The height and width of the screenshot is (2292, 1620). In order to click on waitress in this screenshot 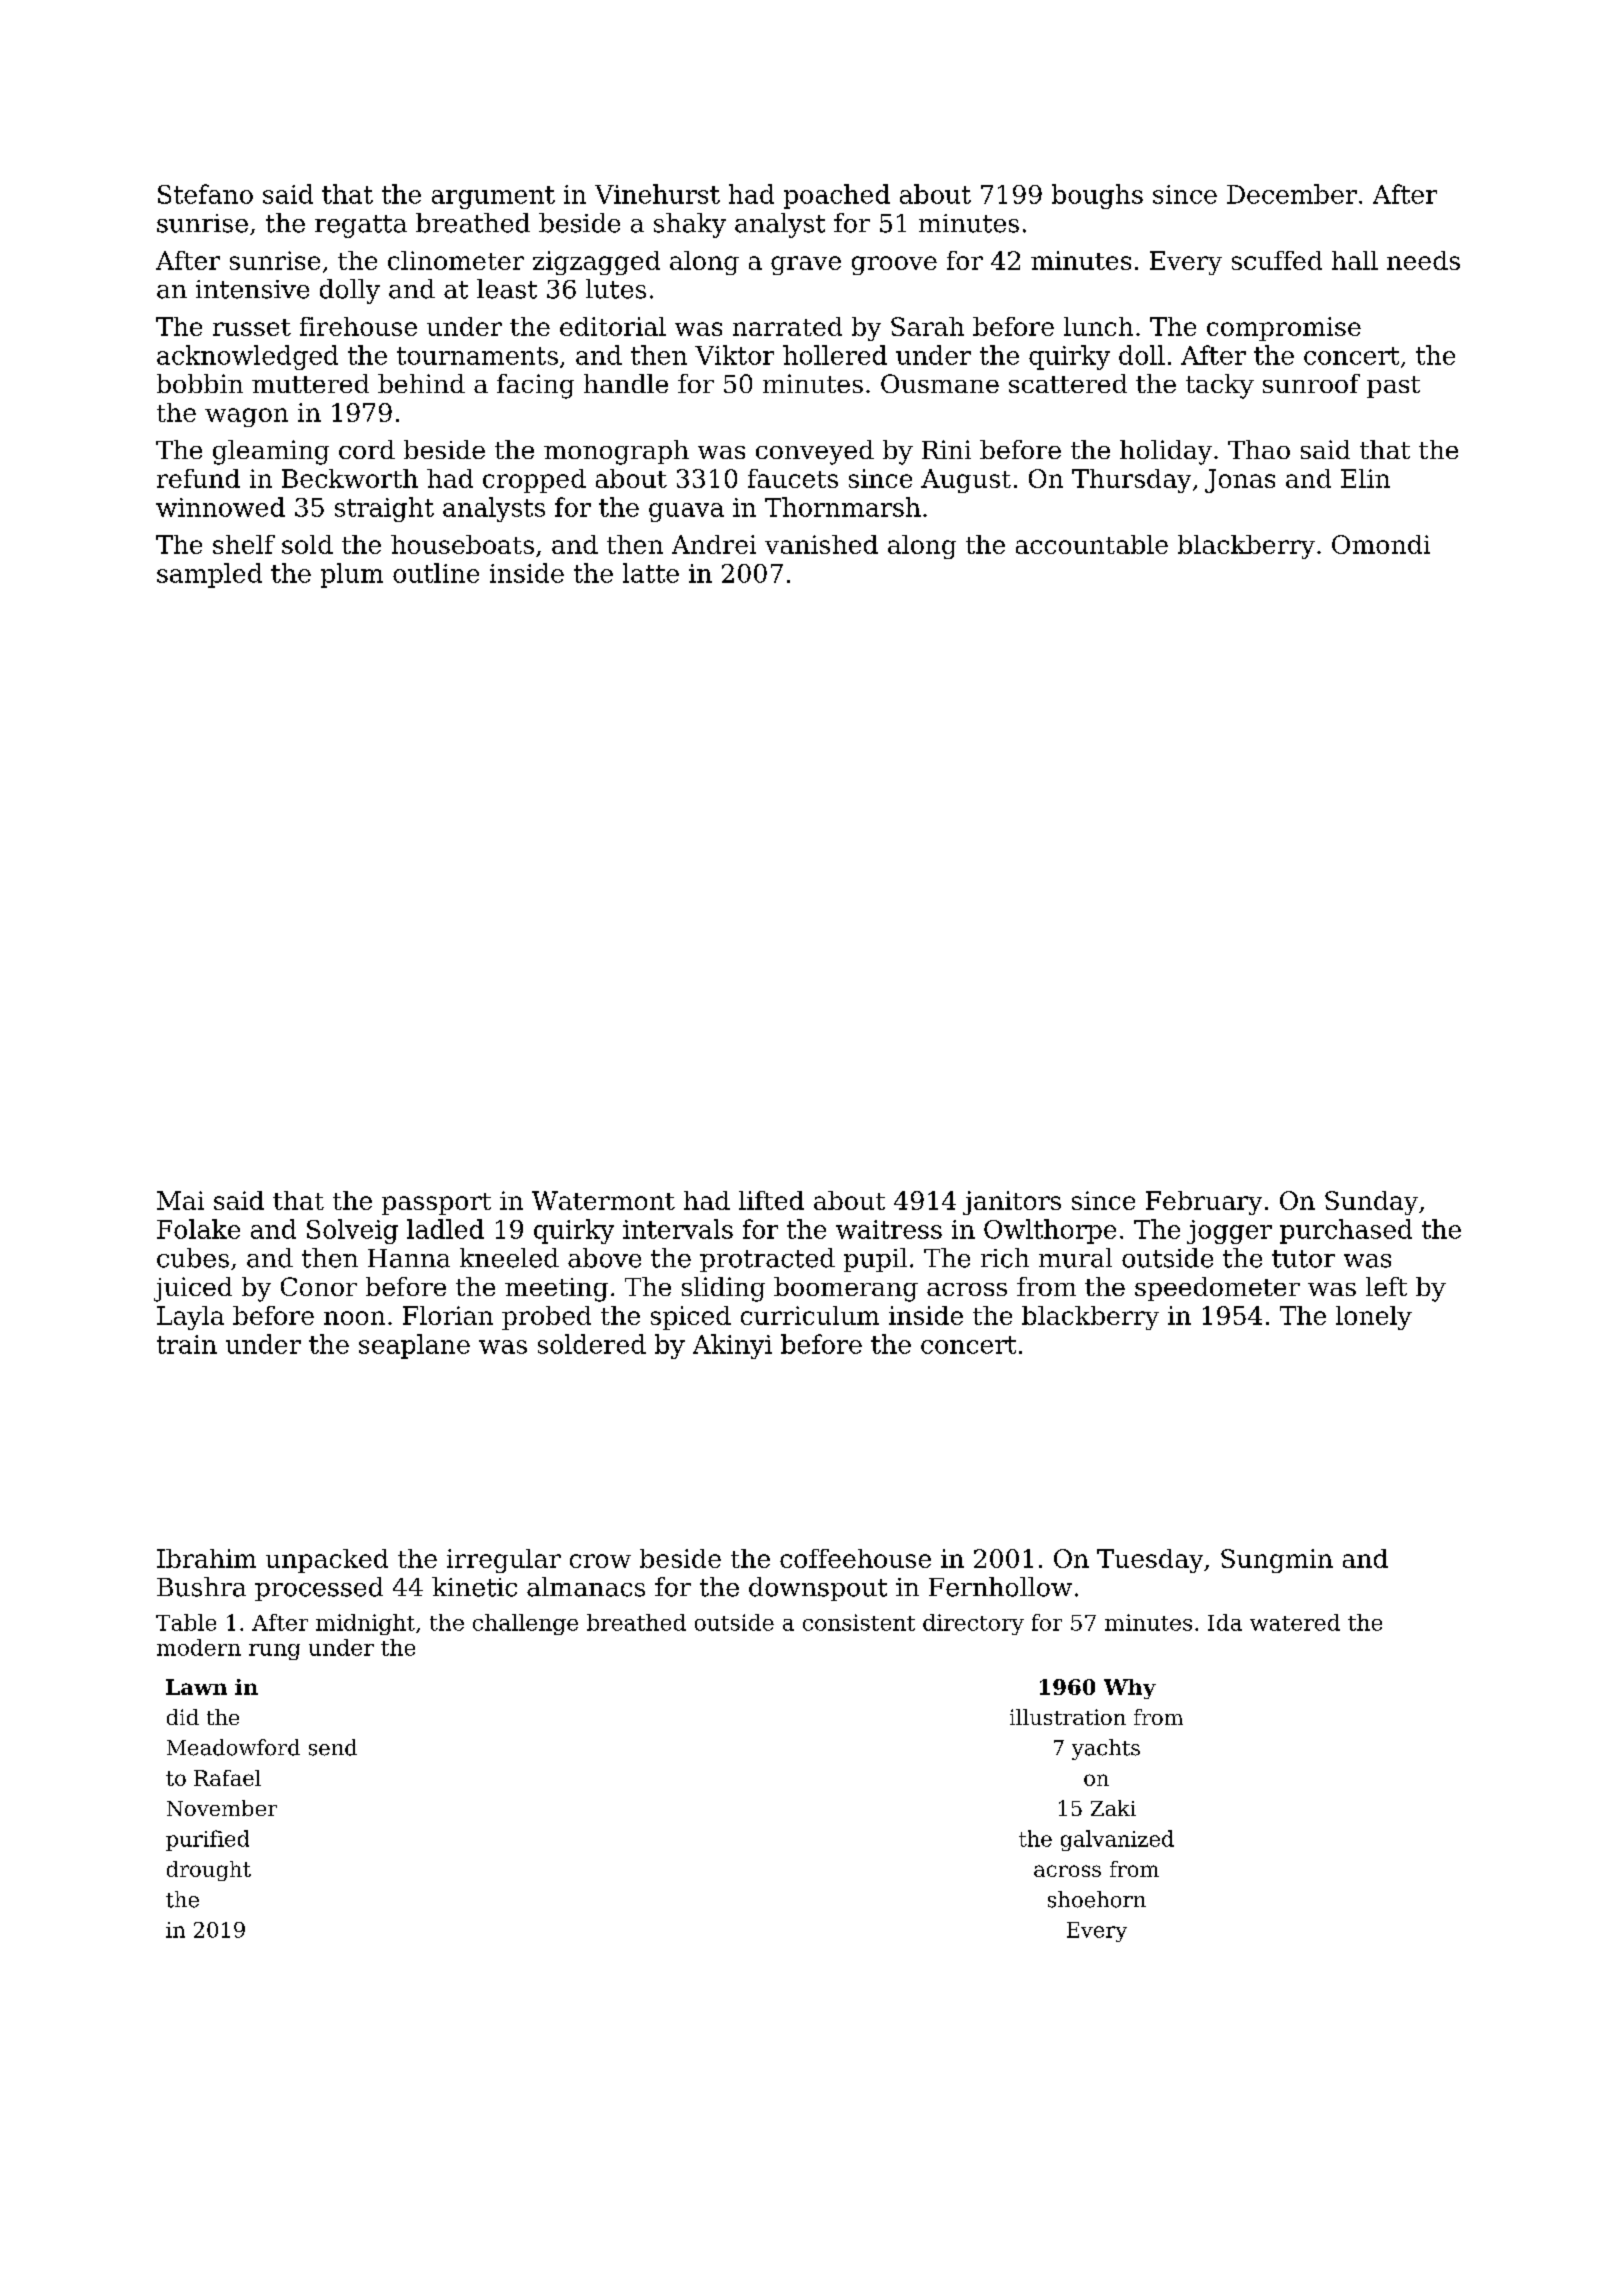, I will do `click(889, 1229)`.
